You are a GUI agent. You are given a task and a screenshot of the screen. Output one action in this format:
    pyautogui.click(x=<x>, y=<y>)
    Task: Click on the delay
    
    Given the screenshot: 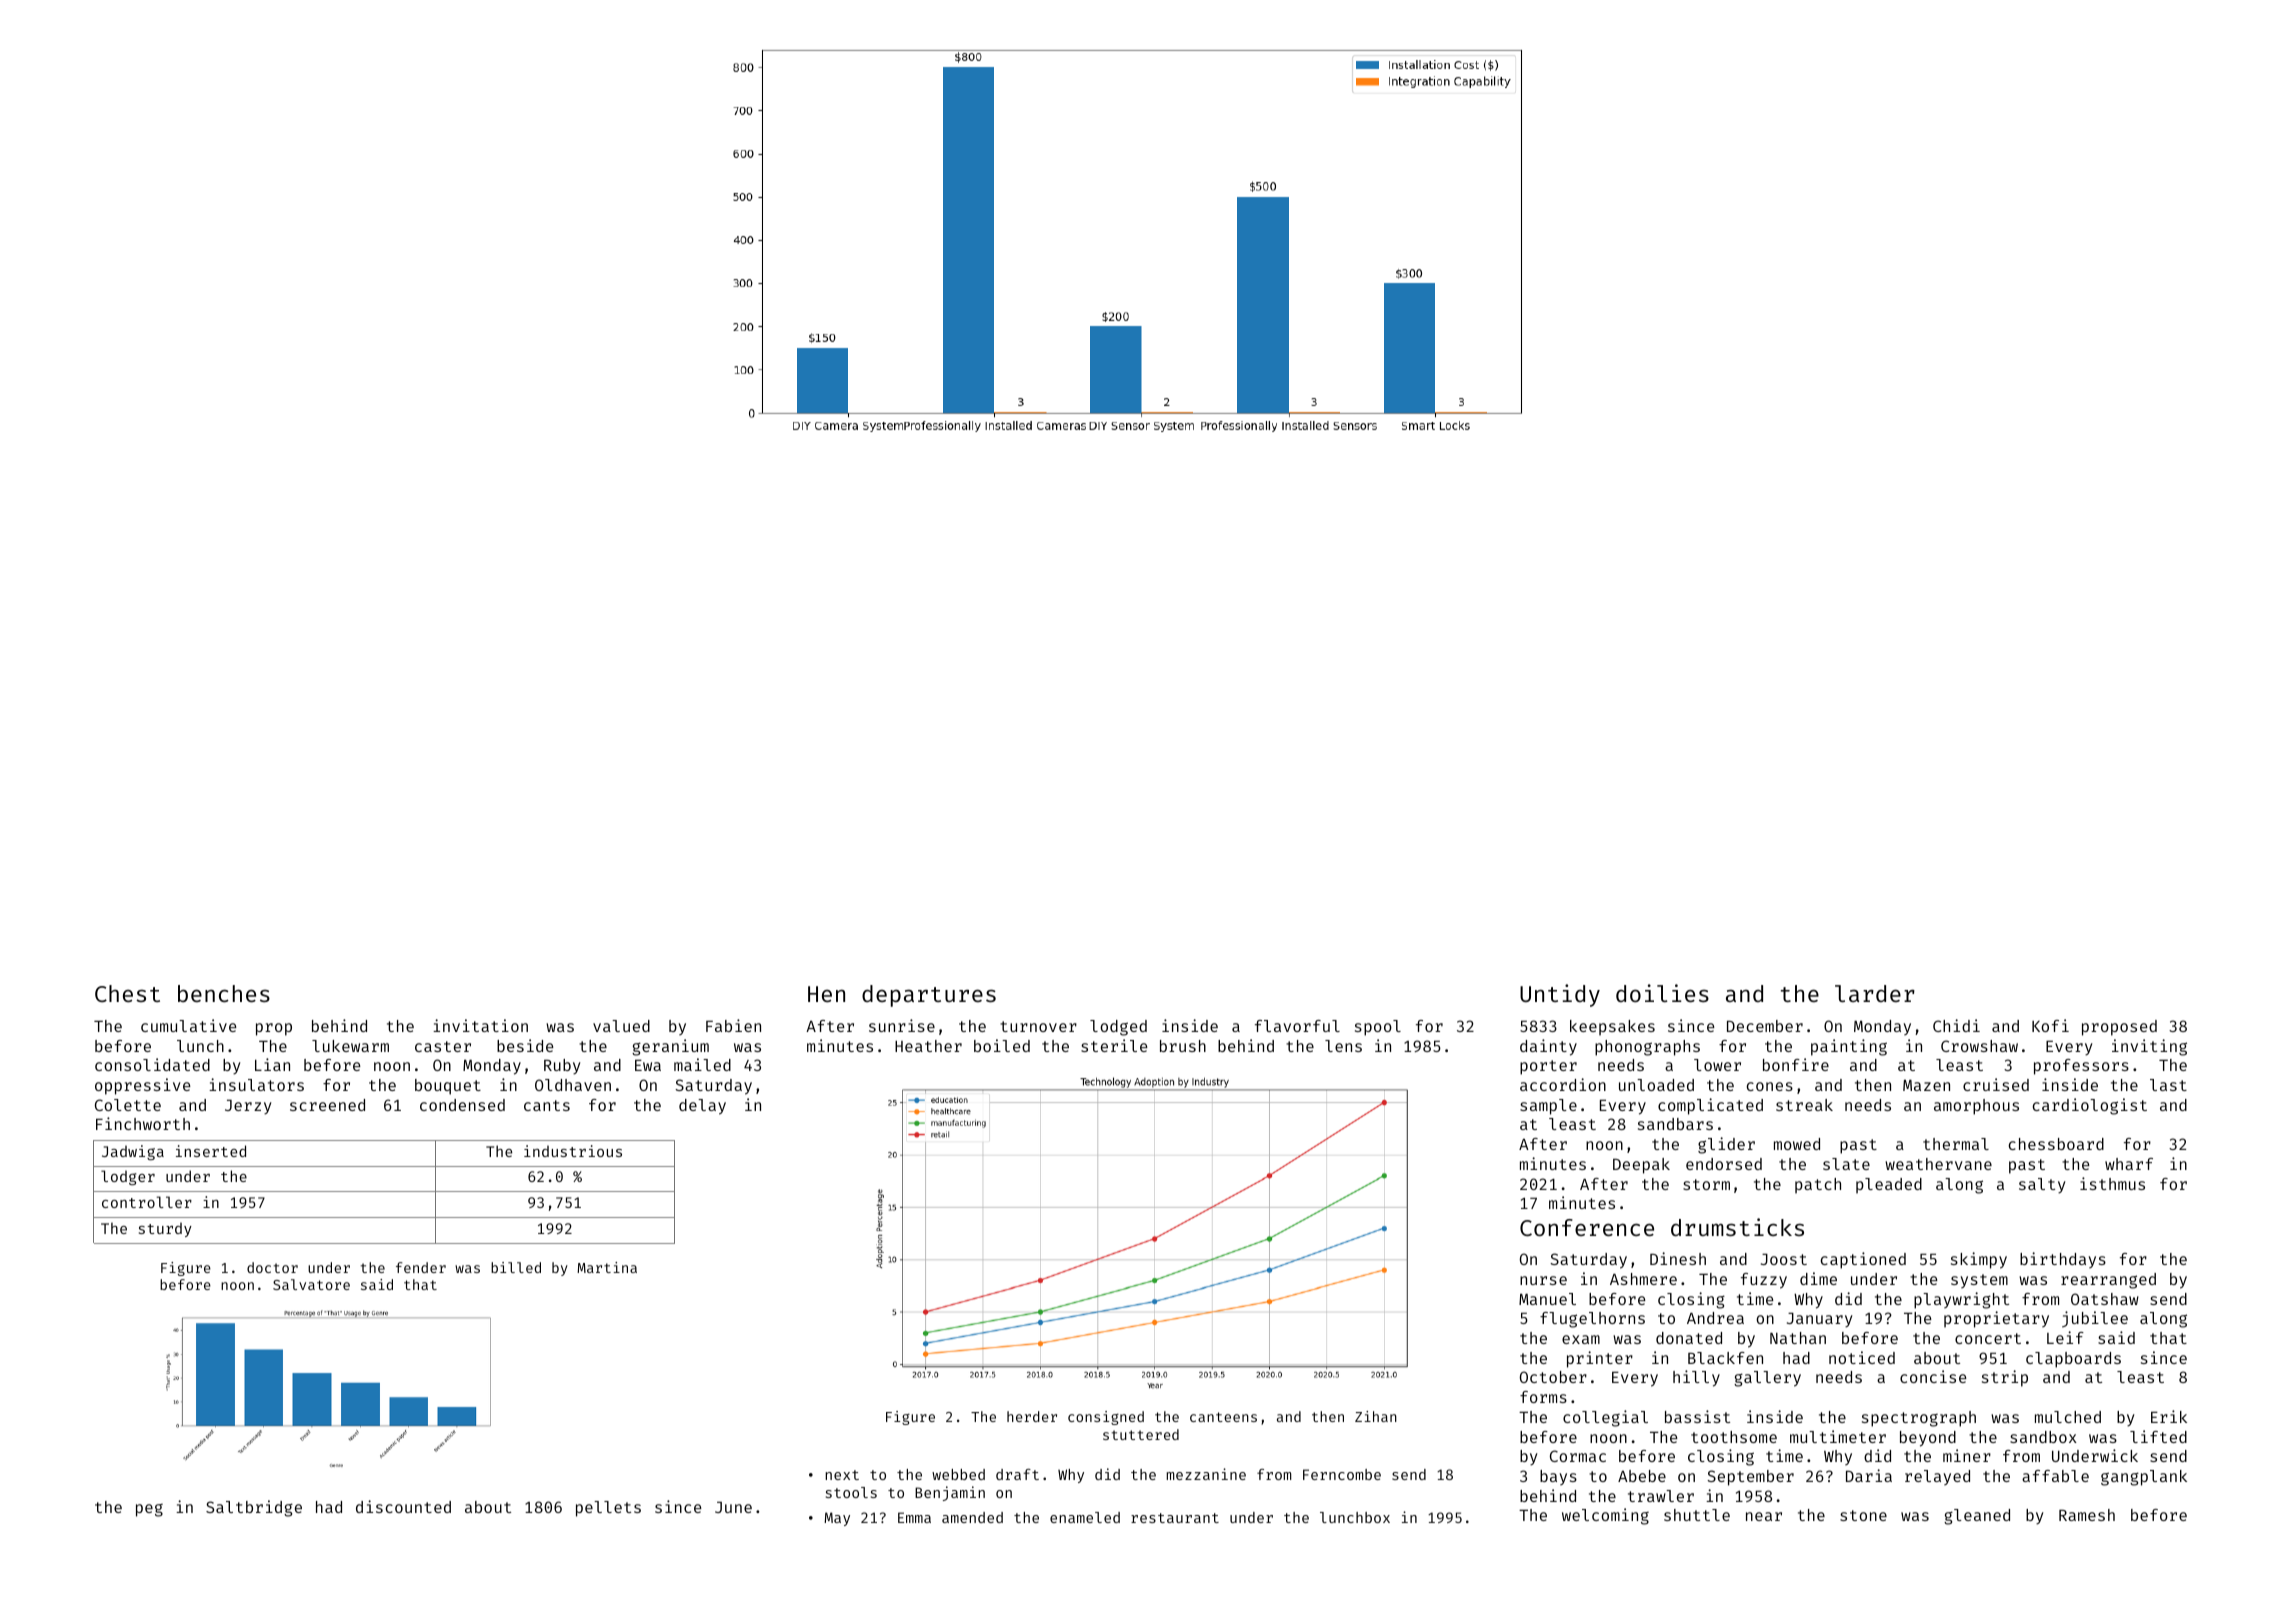 What is the action you would take?
    pyautogui.click(x=702, y=1107)
